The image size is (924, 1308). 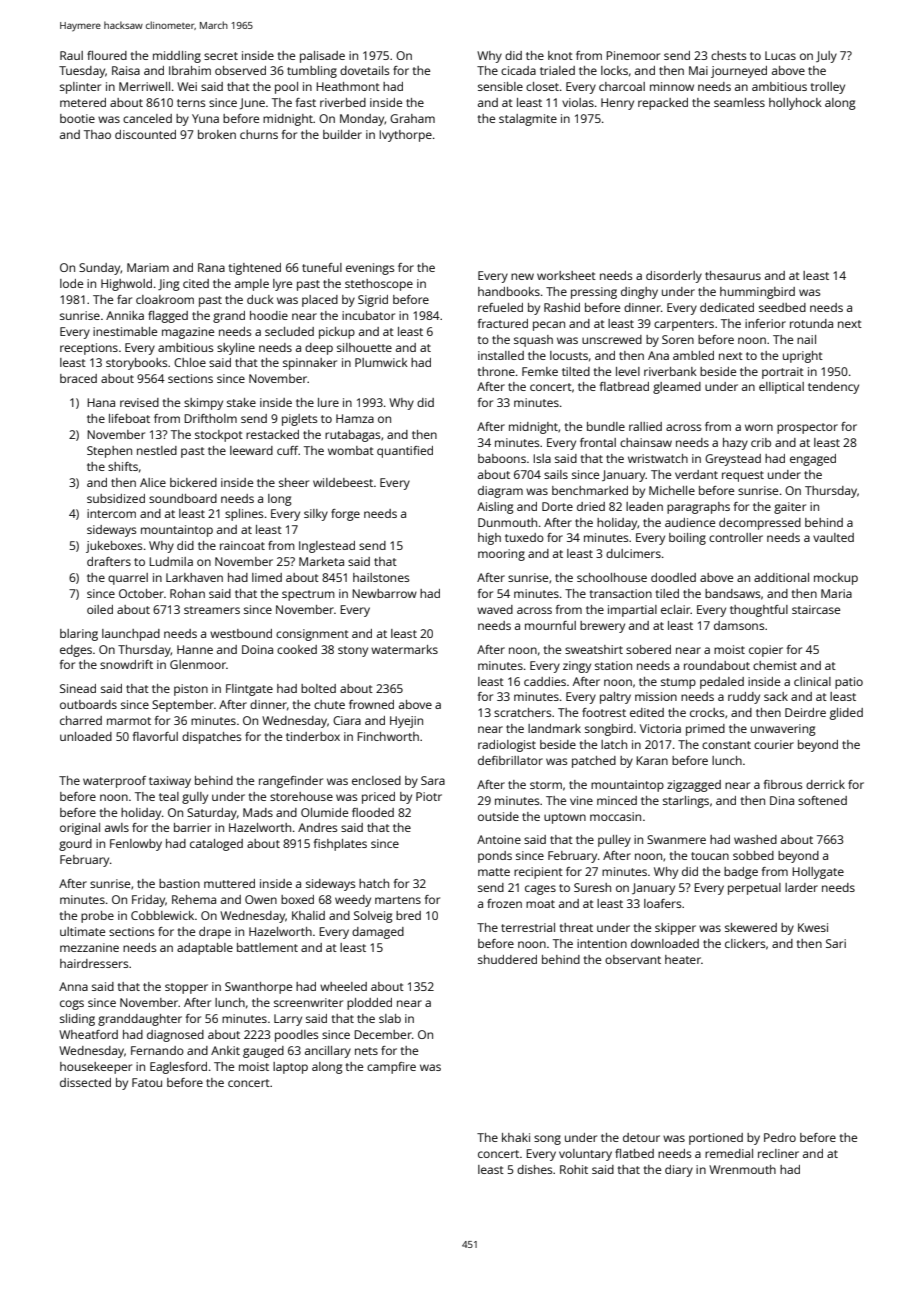 I want to click on intention, so click(x=602, y=943).
